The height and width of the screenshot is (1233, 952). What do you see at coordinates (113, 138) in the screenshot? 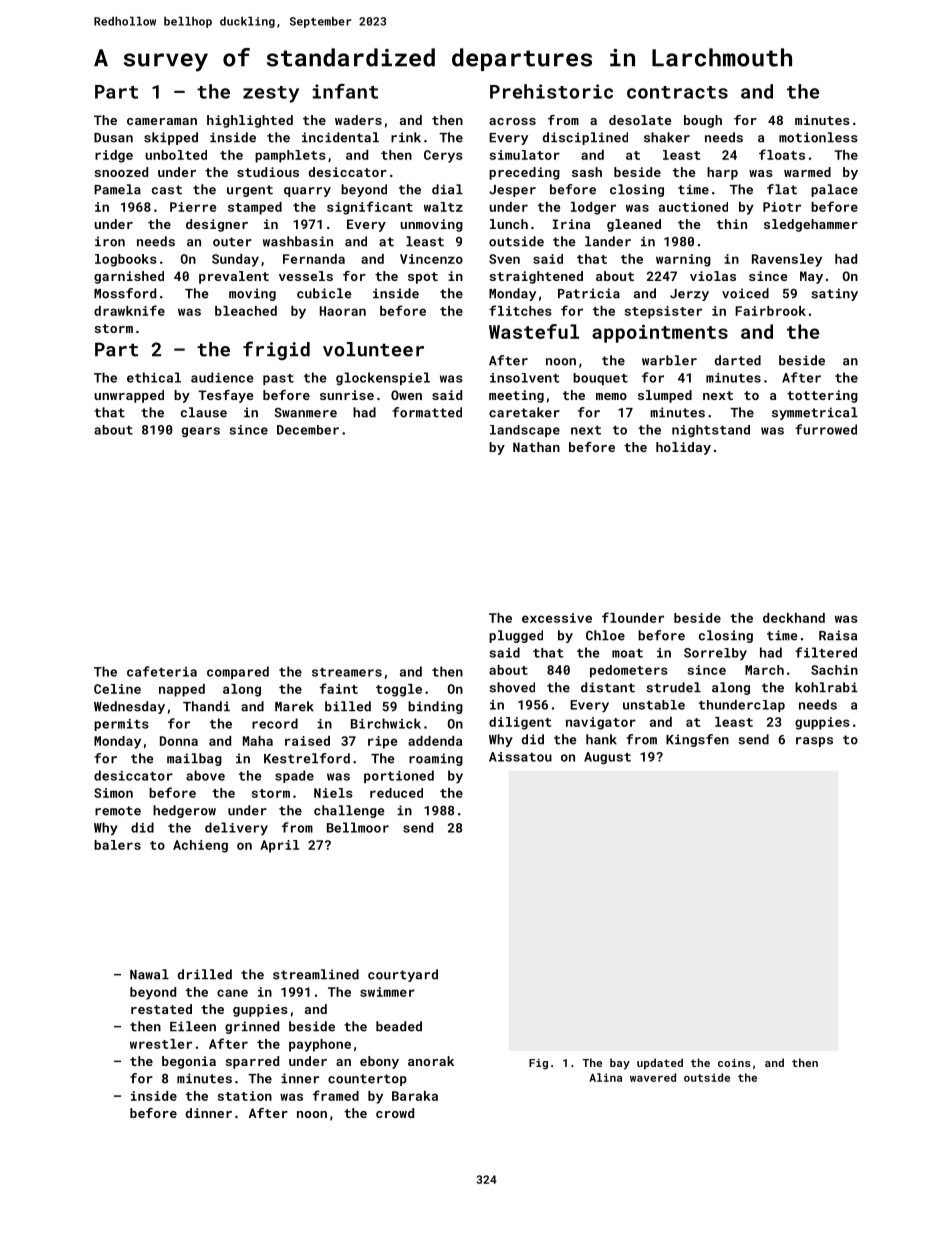
I see `Dusan` at bounding box center [113, 138].
